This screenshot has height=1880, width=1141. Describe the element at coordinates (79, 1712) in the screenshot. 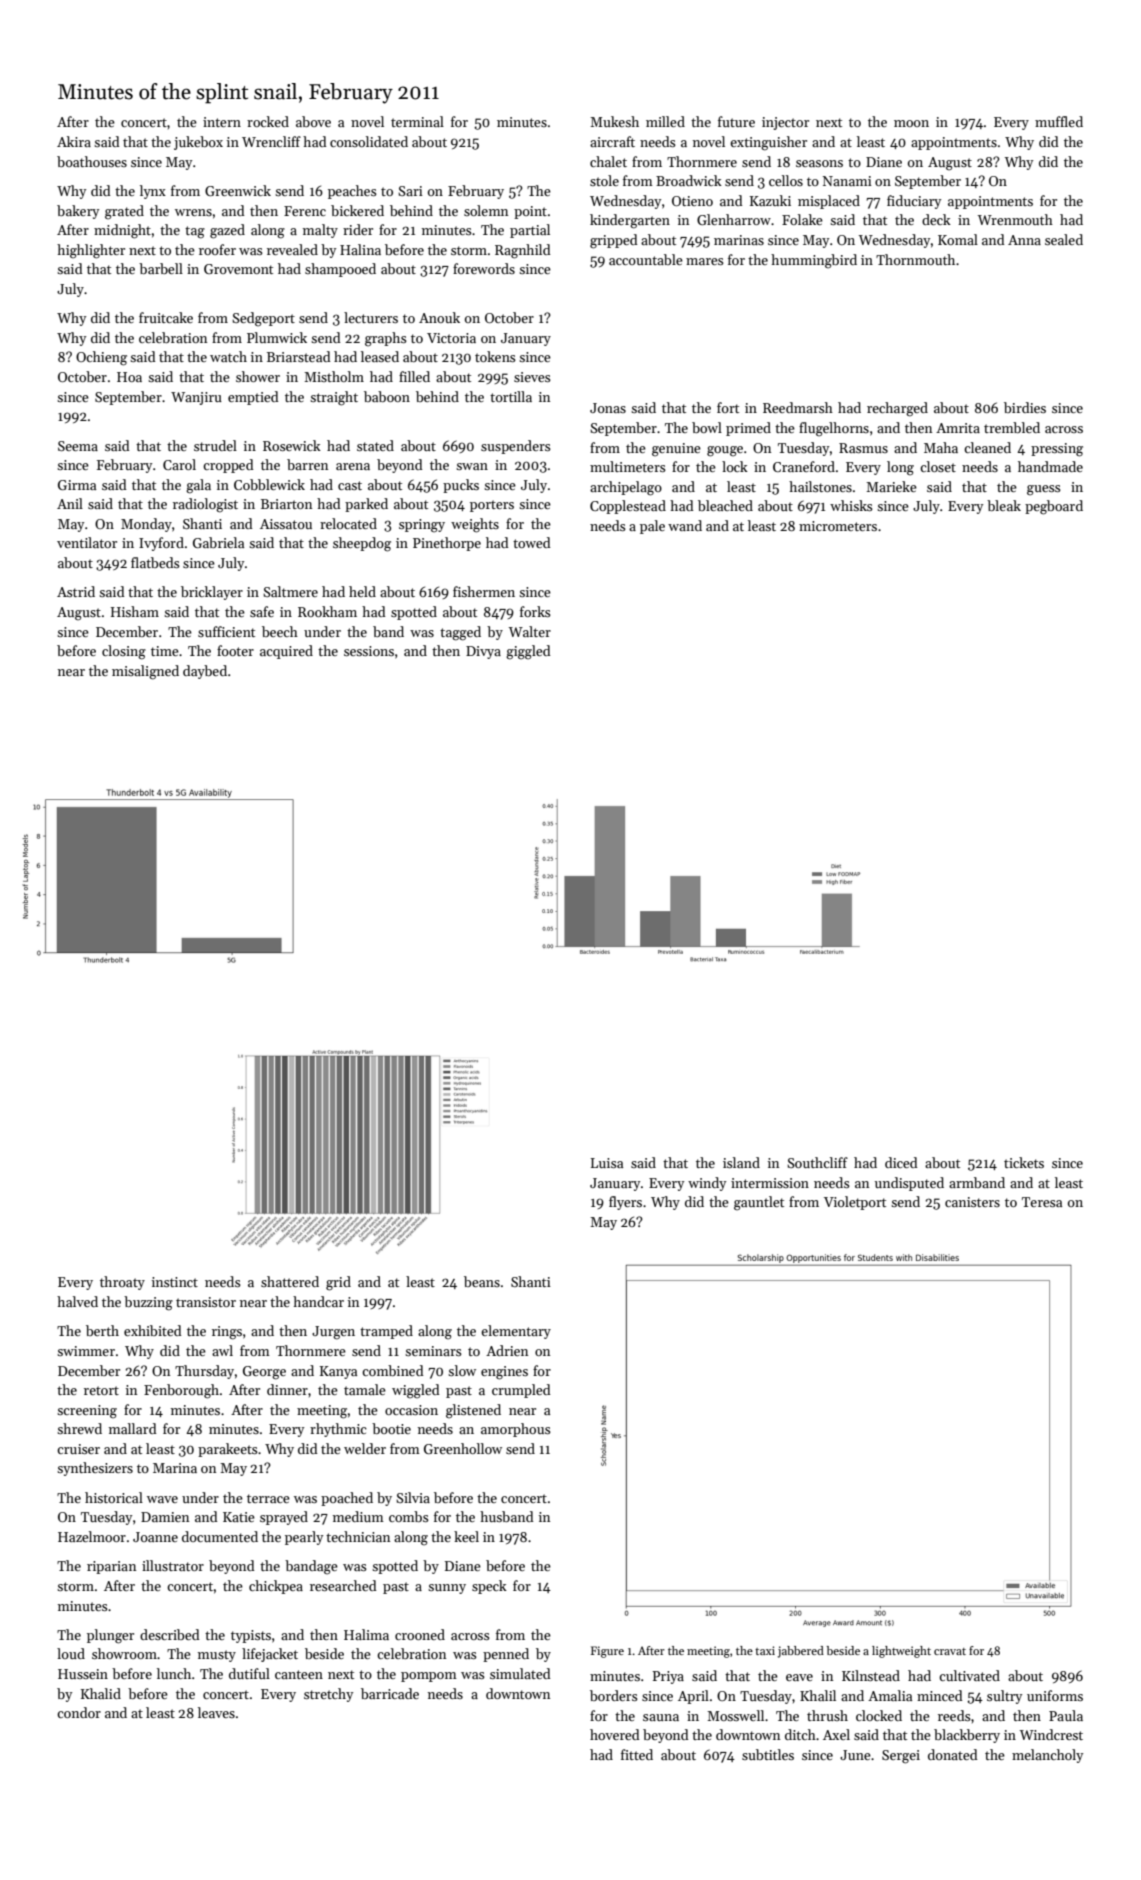

I see `condor` at that location.
